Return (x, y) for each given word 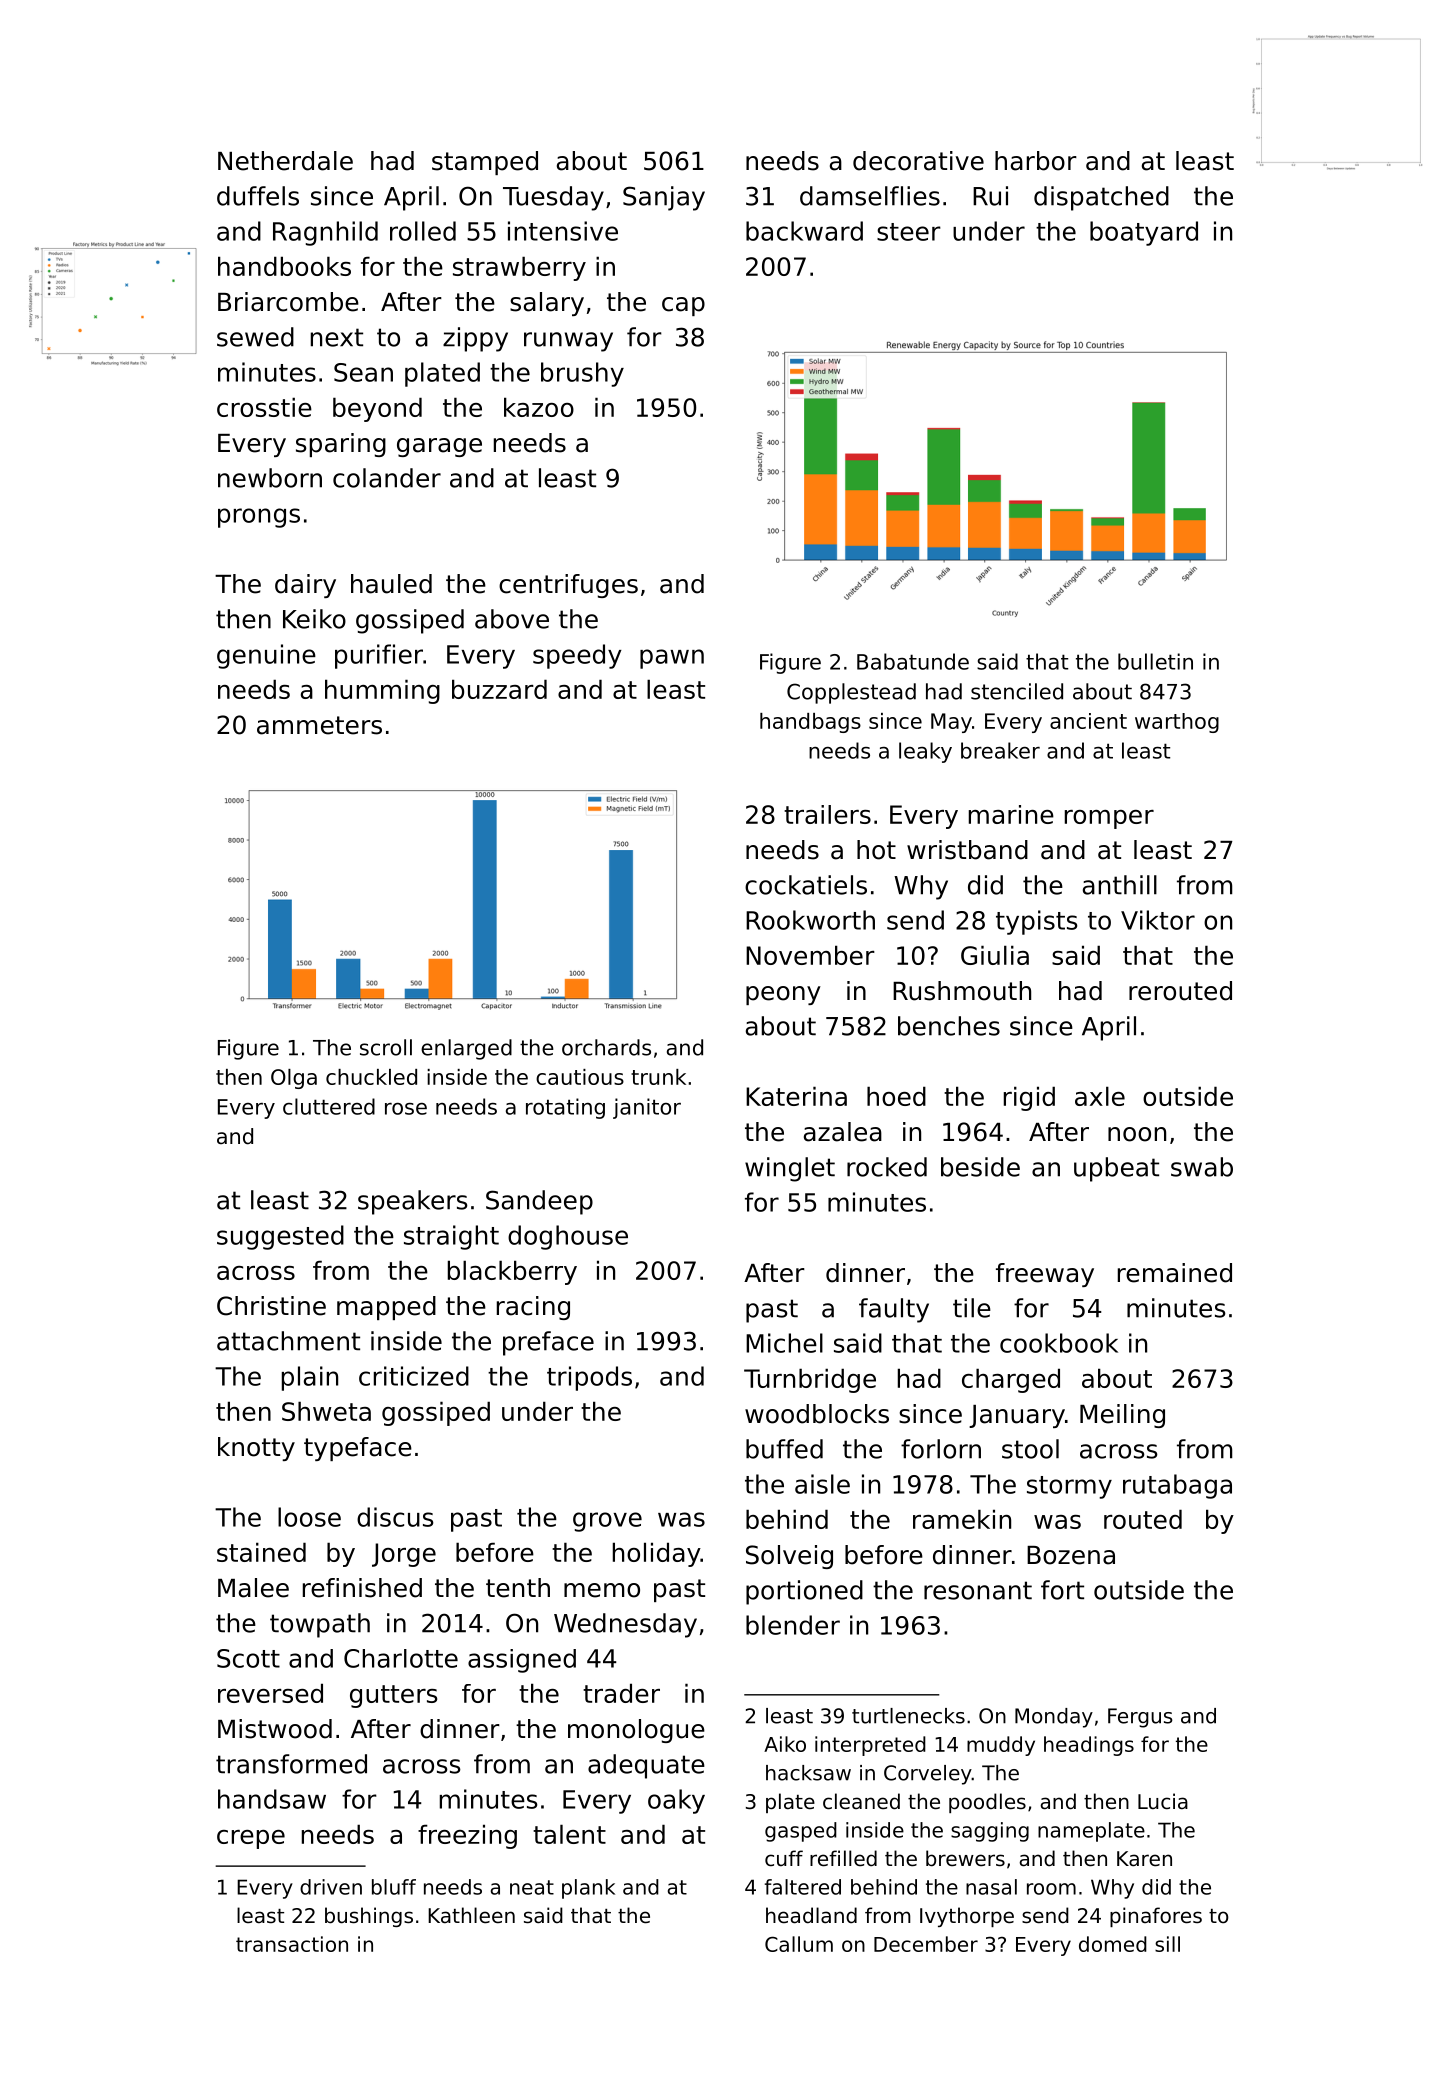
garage (439, 447)
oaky (676, 1801)
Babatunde (913, 661)
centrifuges (568, 586)
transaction (292, 1944)
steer (909, 232)
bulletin (1155, 661)
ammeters (319, 725)
